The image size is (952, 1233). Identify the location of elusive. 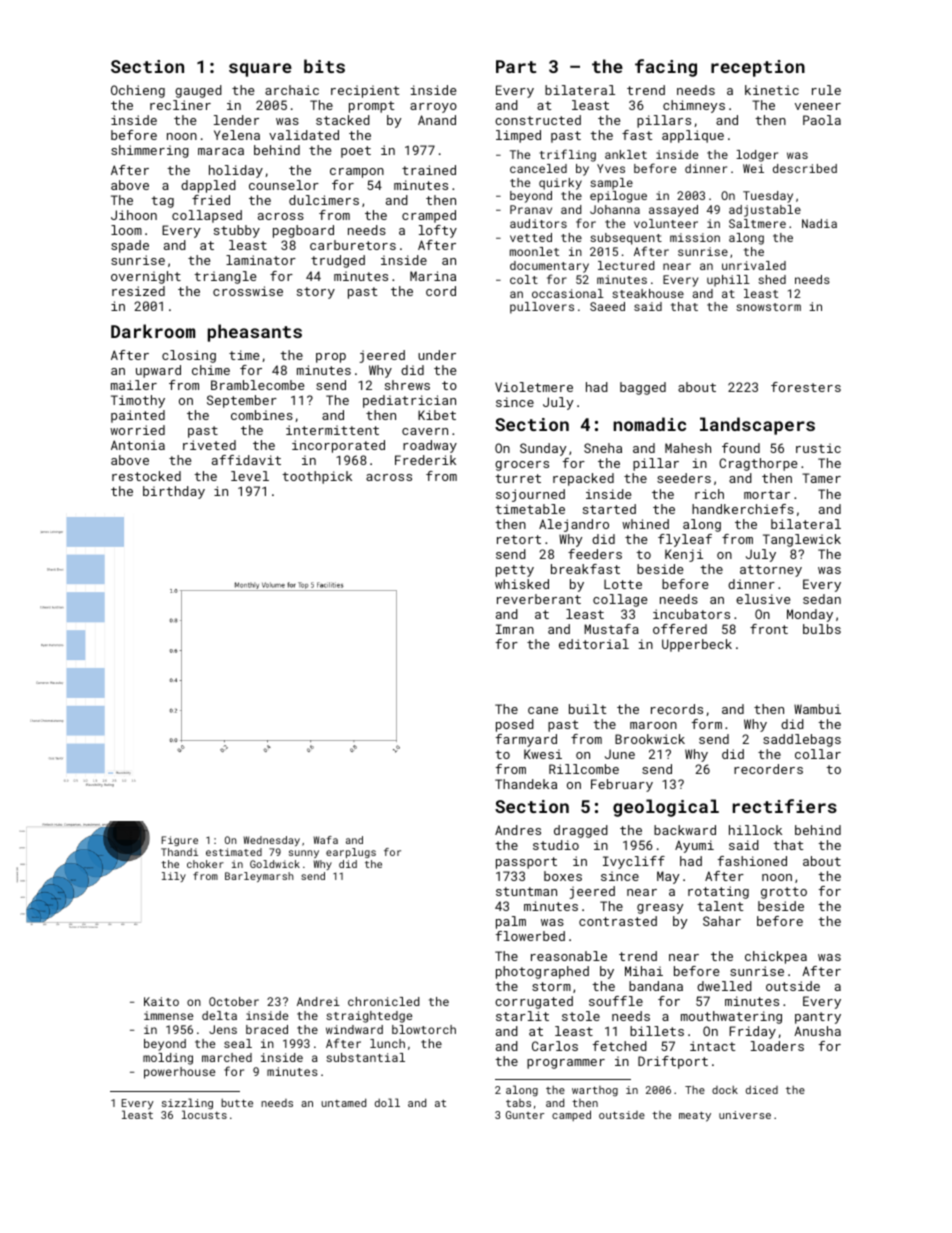
(763, 599).
